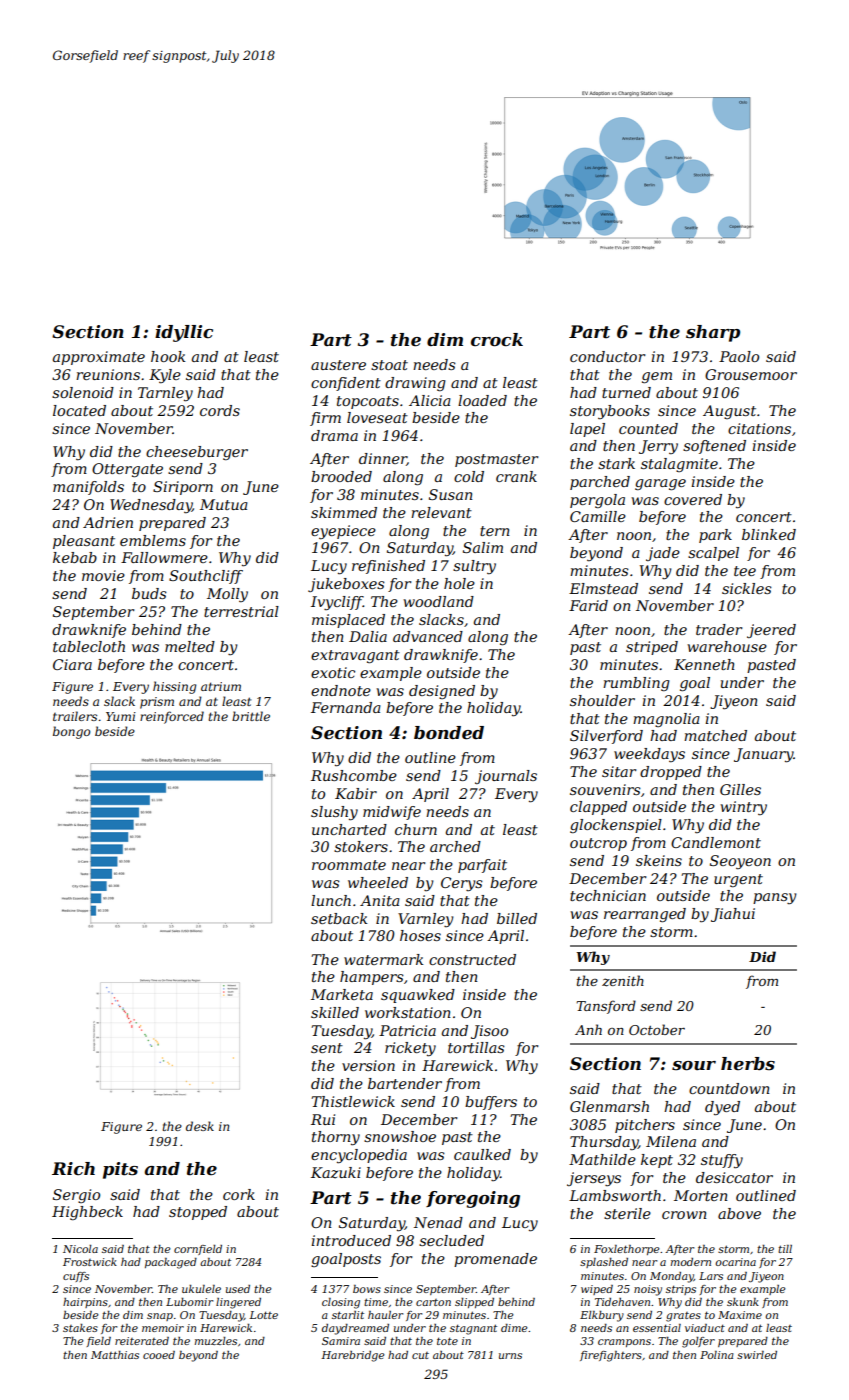 The image size is (849, 1400). I want to click on pansy, so click(775, 898).
